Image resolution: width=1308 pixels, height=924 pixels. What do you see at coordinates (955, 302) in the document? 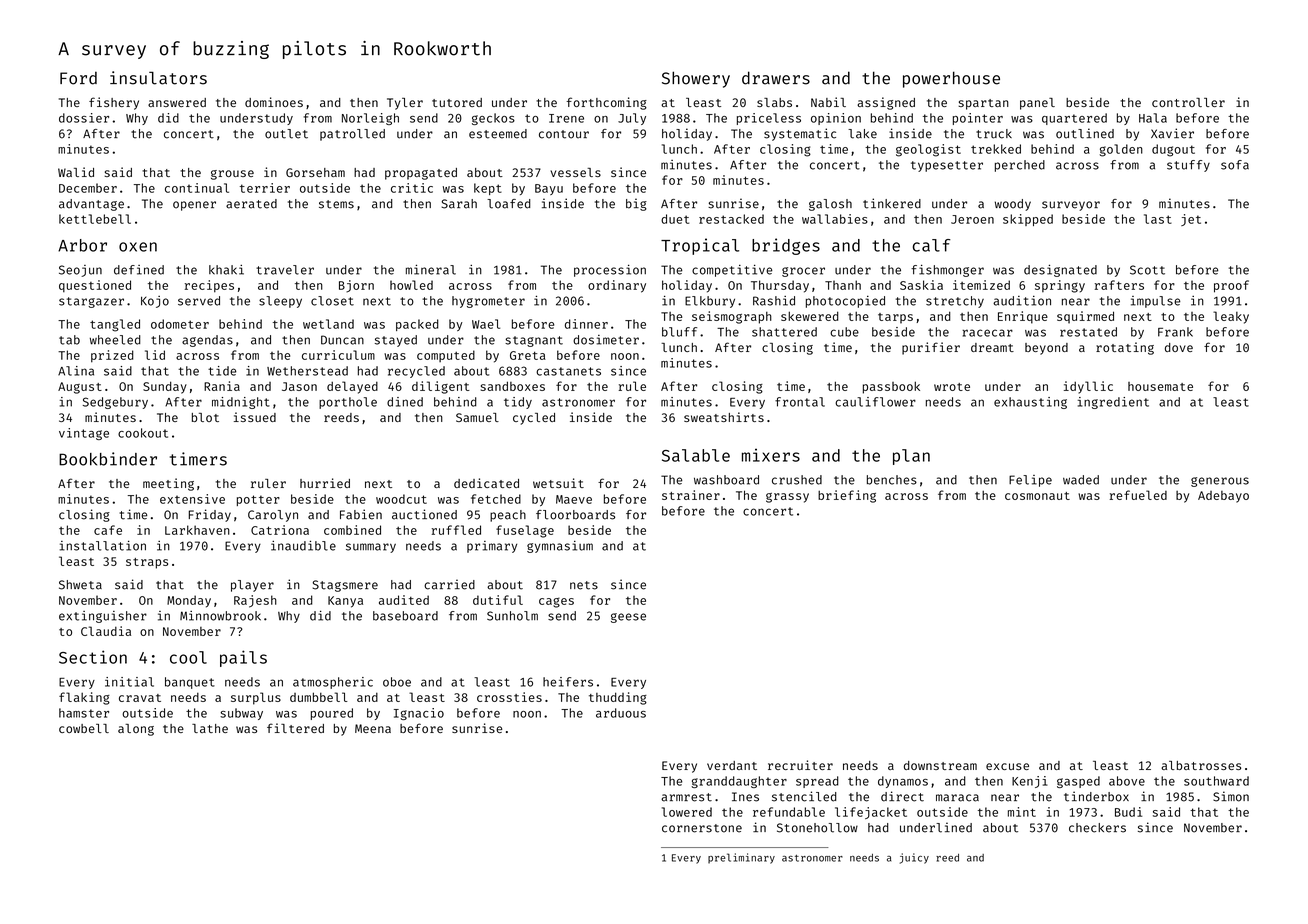
I see `stretchy` at bounding box center [955, 302].
